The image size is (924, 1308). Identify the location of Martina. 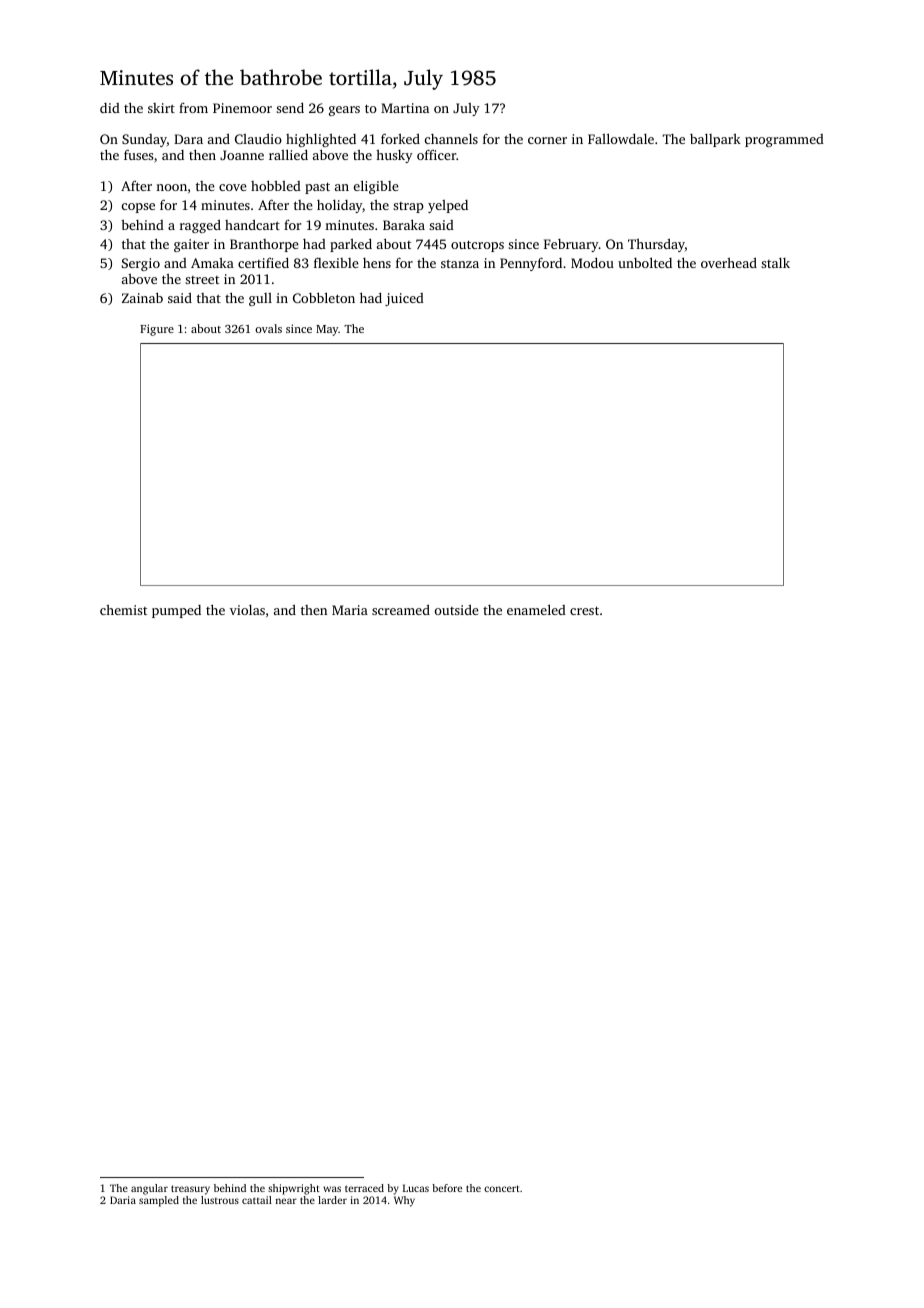
(405, 108).
